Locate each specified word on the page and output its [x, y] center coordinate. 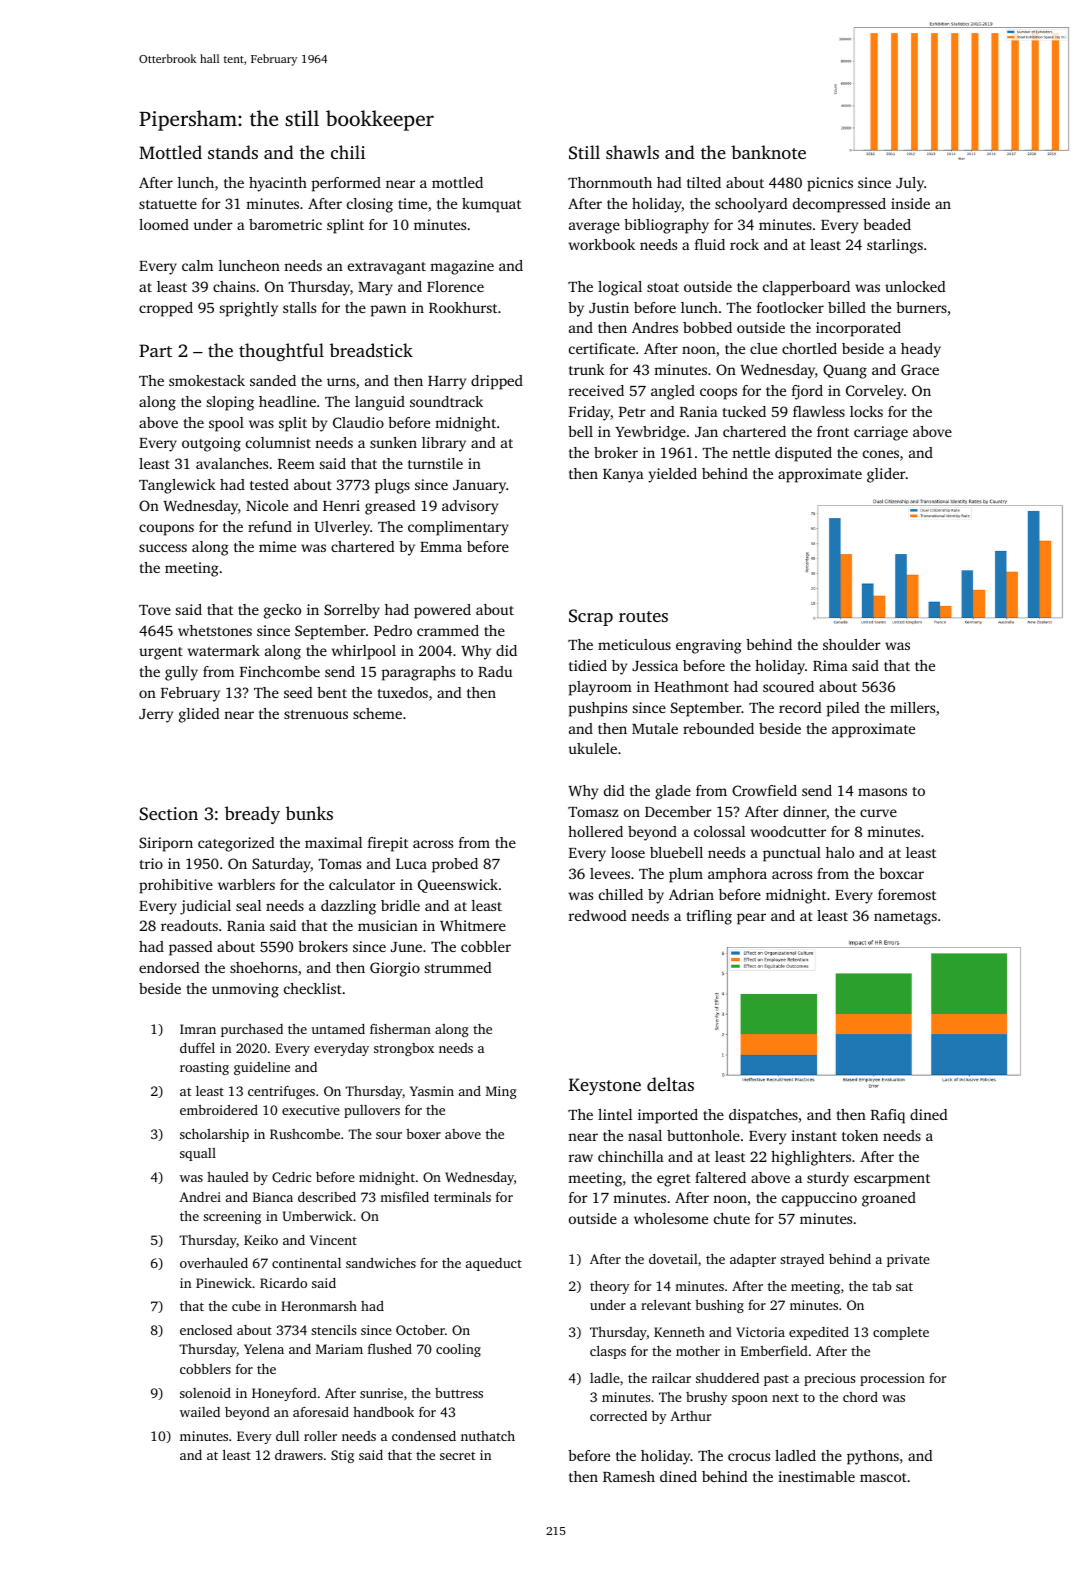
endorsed [169, 967]
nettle [751, 452]
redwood [598, 915]
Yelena [264, 1349]
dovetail [673, 1259]
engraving [709, 646]
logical [620, 288]
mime [277, 546]
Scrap [591, 617]
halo [840, 852]
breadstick [371, 350]
